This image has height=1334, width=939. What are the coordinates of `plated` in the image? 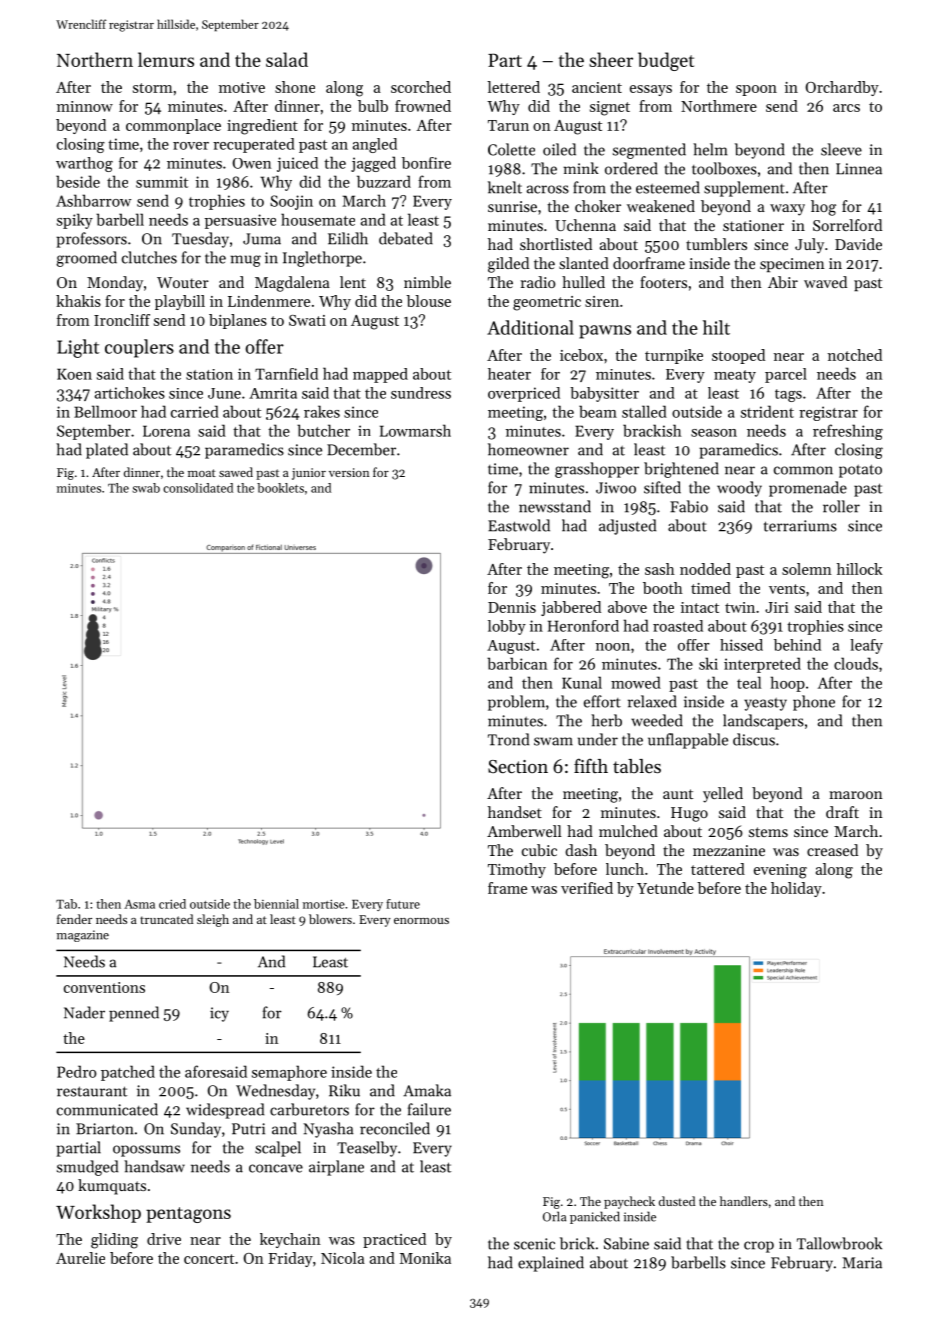 It's located at (107, 451).
